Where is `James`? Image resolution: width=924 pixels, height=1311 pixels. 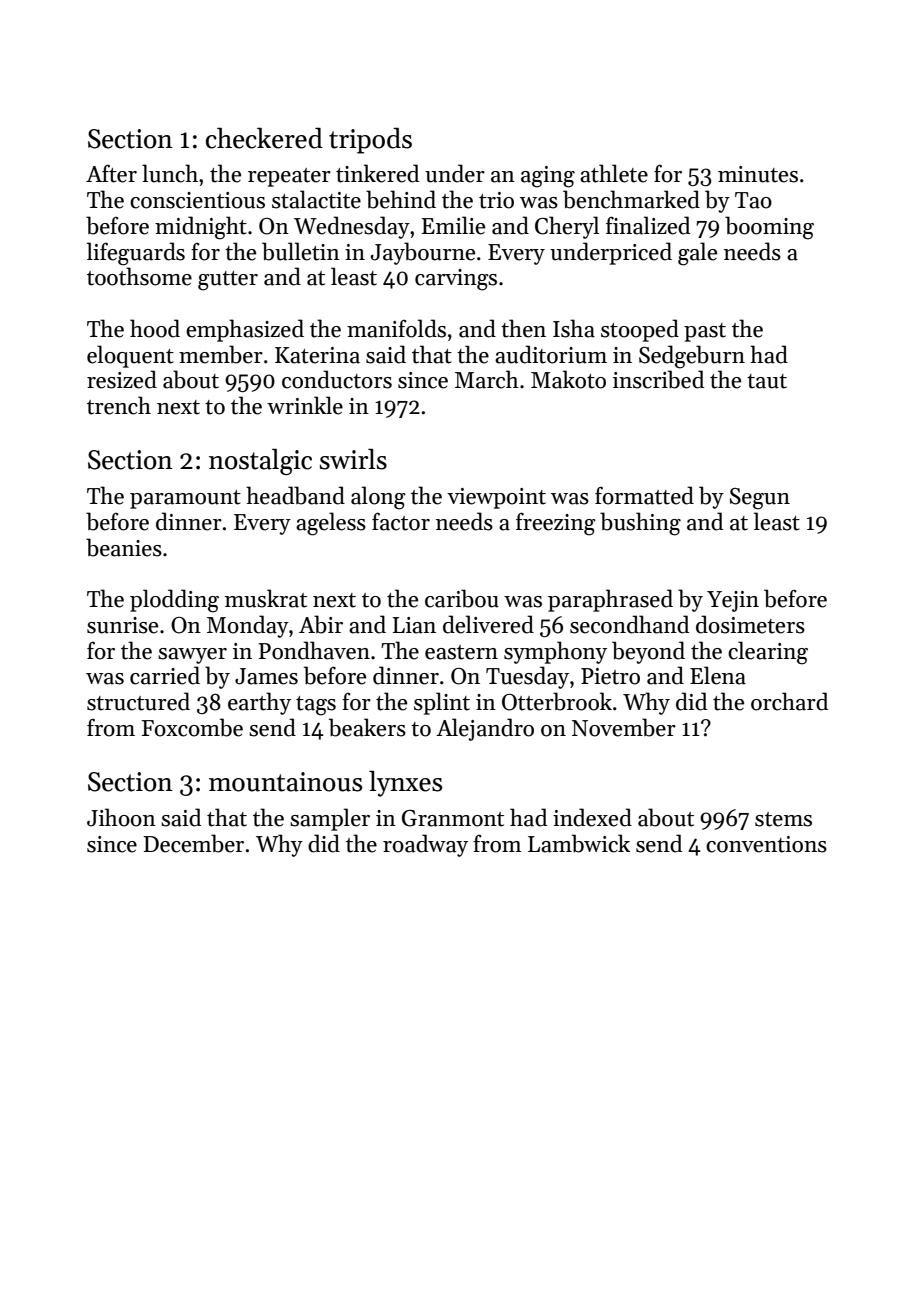 James is located at coordinates (266, 676).
